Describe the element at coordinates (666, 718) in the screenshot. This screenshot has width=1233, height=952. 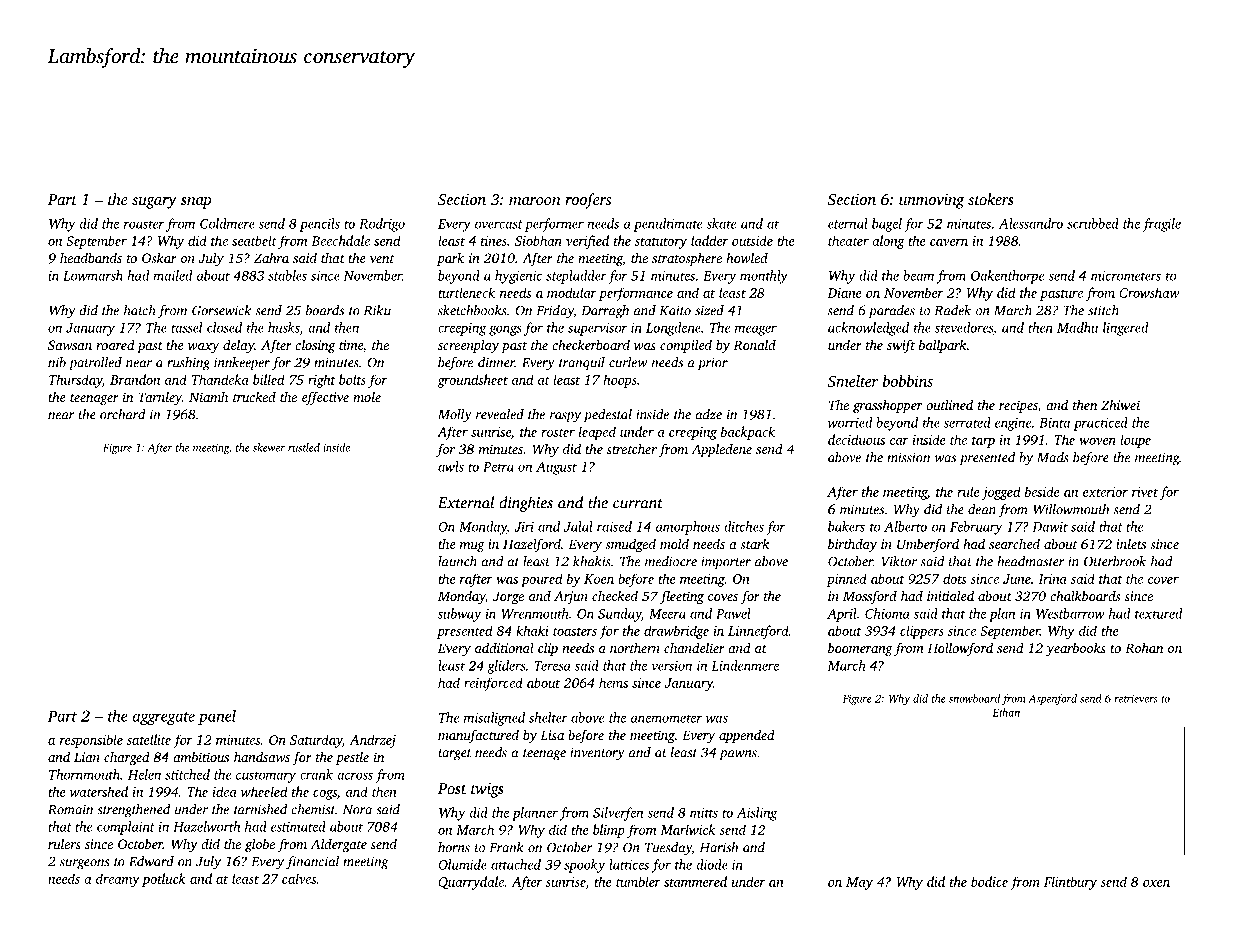
I see `anemometer` at that location.
